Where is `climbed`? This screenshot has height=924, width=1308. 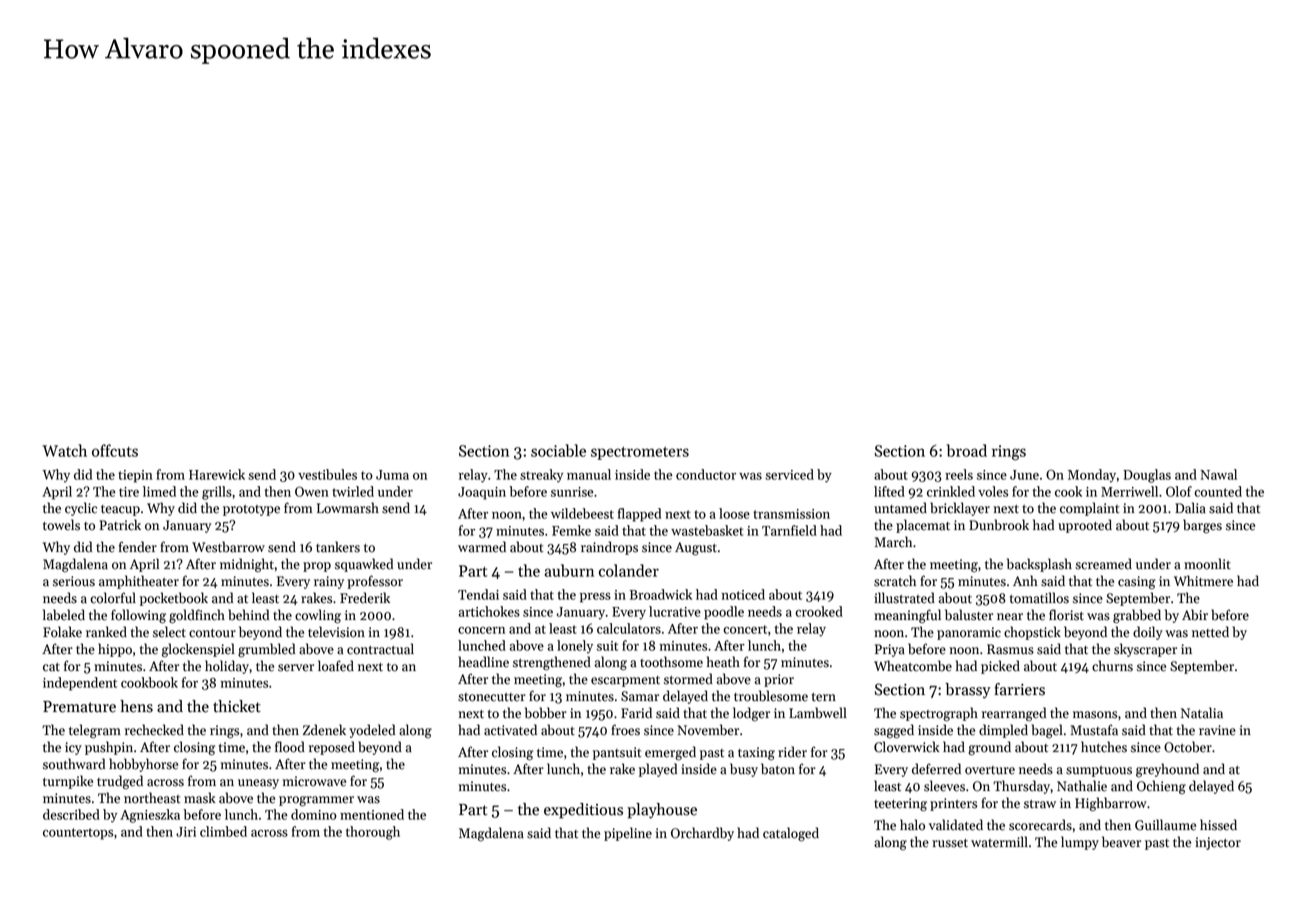 climbed is located at coordinates (223, 831).
